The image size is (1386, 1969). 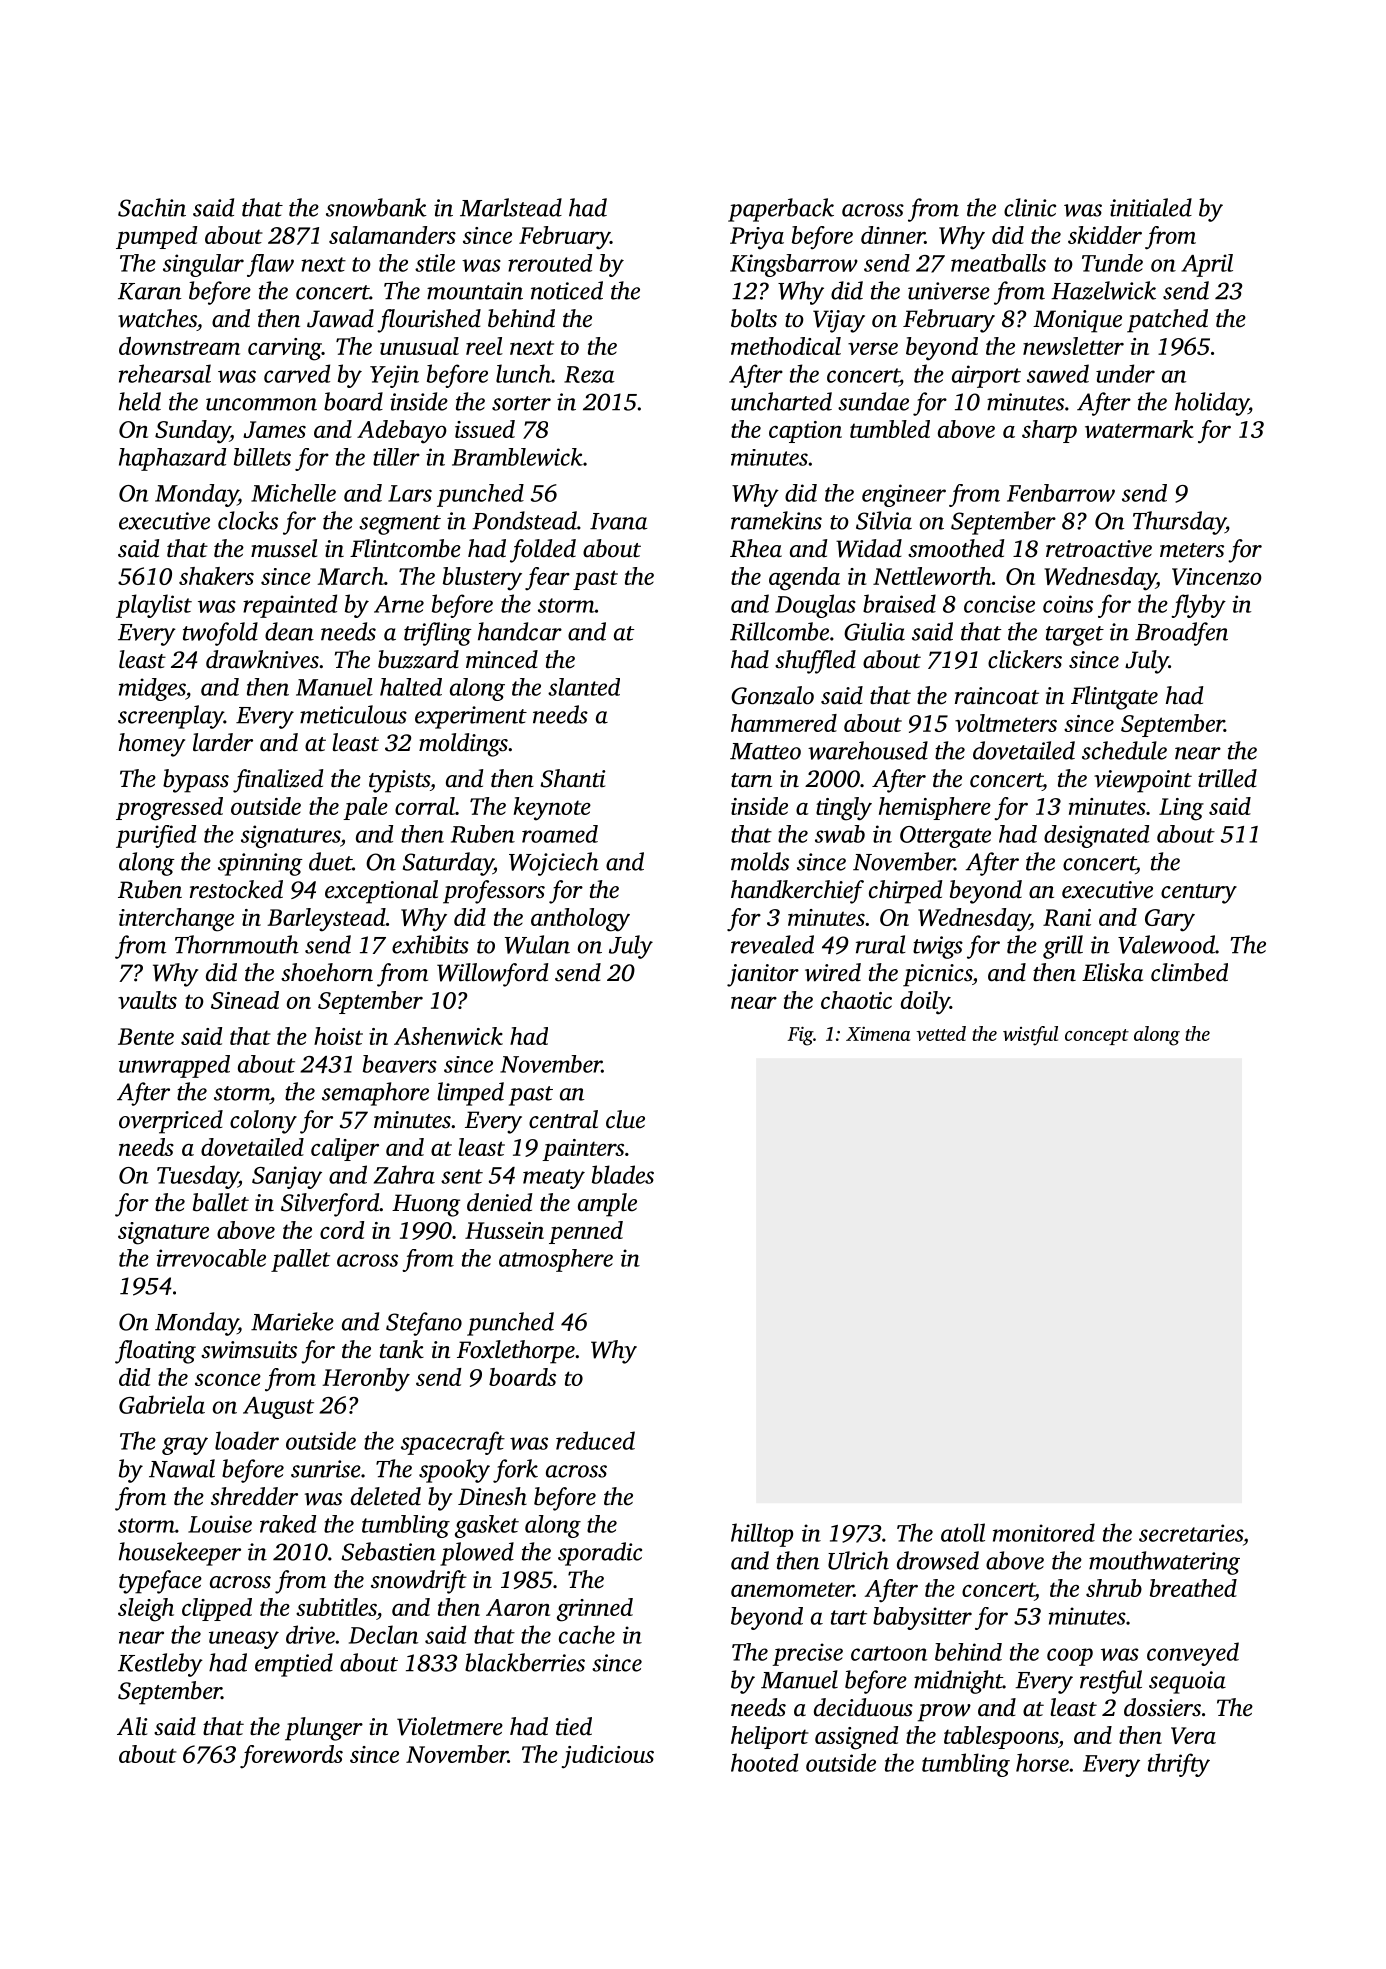 I want to click on Sachin, so click(x=152, y=207).
